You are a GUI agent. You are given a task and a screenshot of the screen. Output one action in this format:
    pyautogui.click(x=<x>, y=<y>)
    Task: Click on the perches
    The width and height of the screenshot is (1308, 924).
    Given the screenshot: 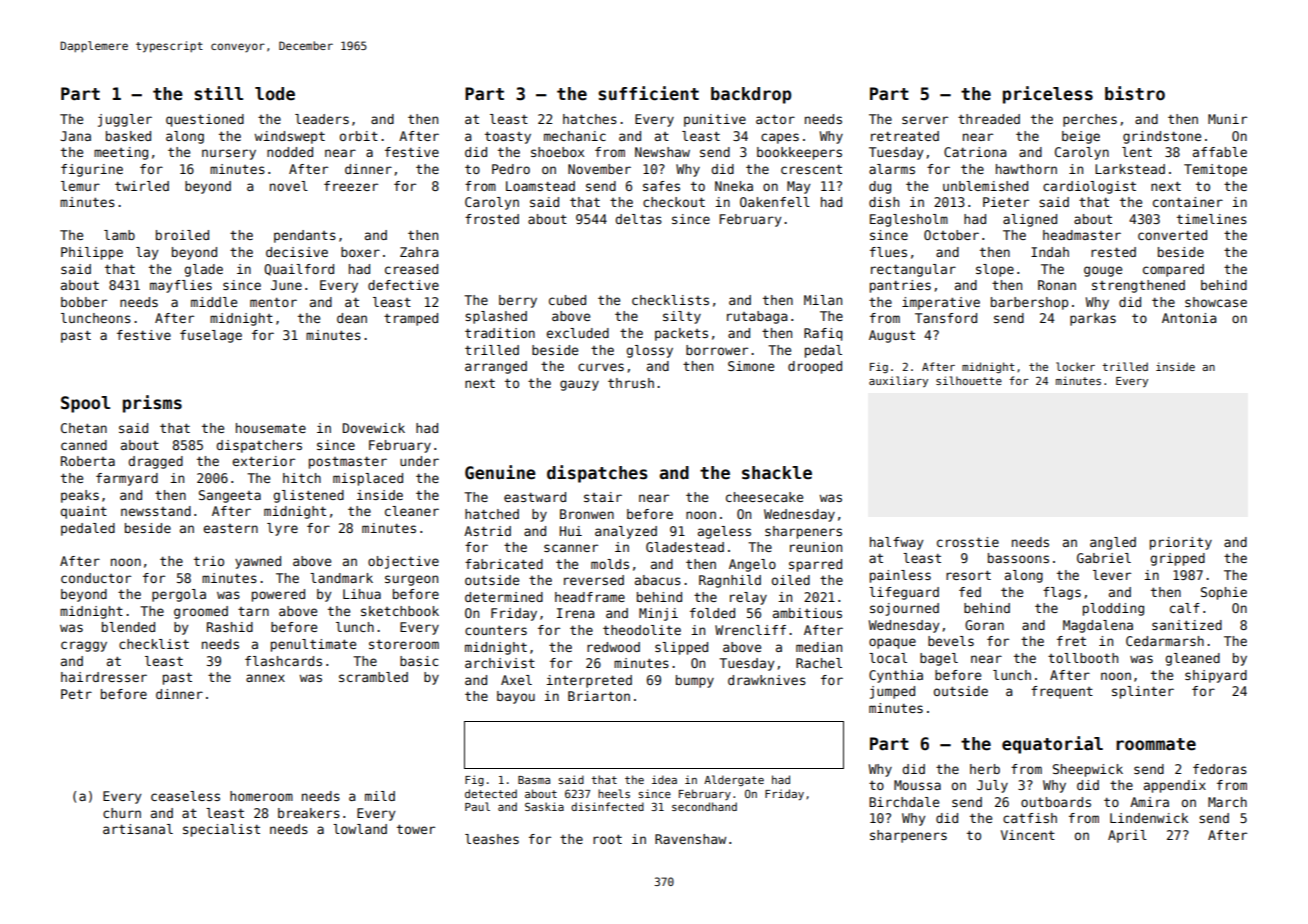 What is the action you would take?
    pyautogui.click(x=1090, y=120)
